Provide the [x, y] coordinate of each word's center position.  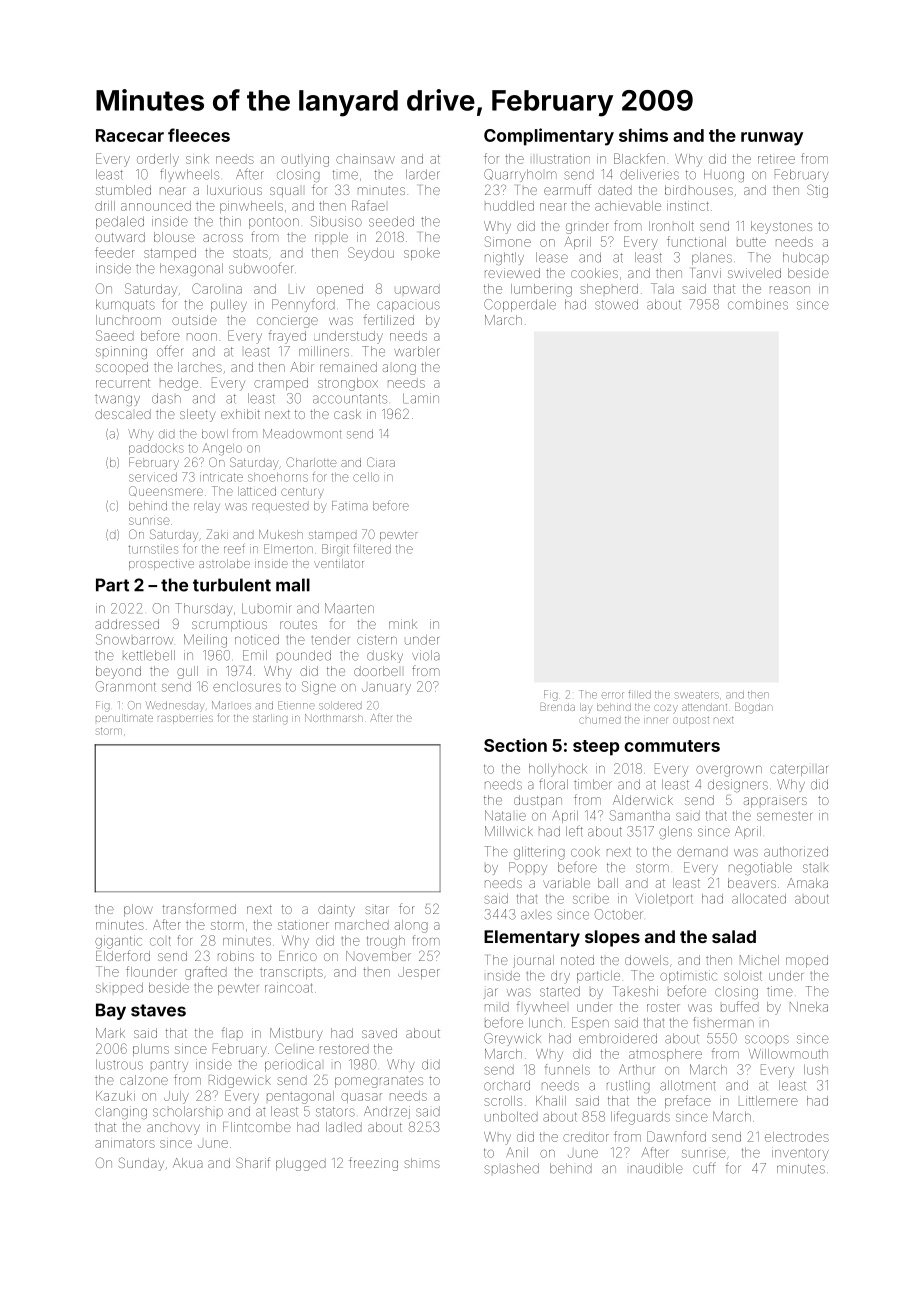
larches [200, 367]
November [378, 956]
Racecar [130, 135]
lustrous [119, 1064]
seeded [391, 221]
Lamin [421, 398]
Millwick [509, 831]
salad [734, 936]
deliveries [649, 174]
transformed [199, 908]
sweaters [697, 695]
